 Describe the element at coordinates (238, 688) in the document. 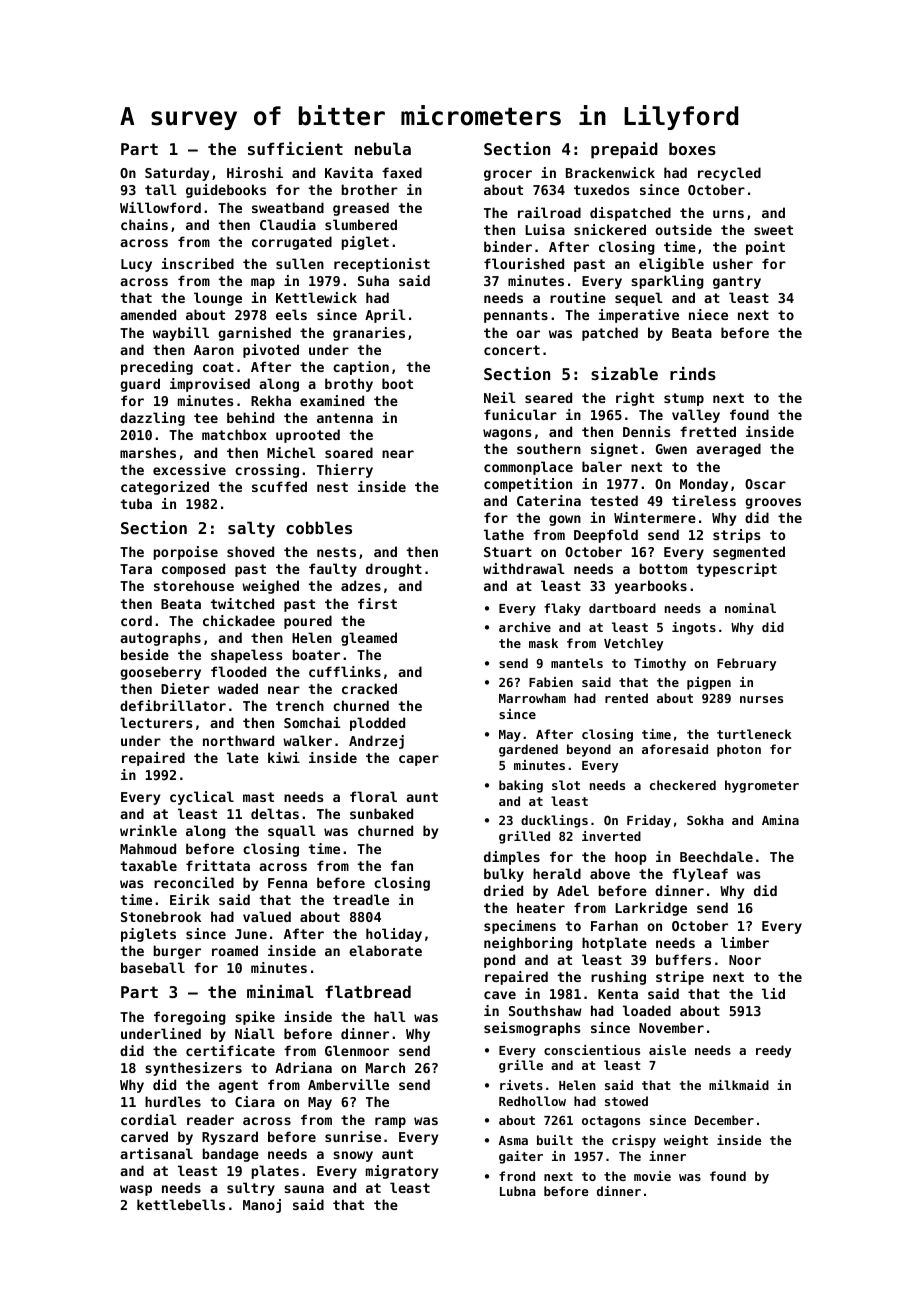

I see `waded` at that location.
